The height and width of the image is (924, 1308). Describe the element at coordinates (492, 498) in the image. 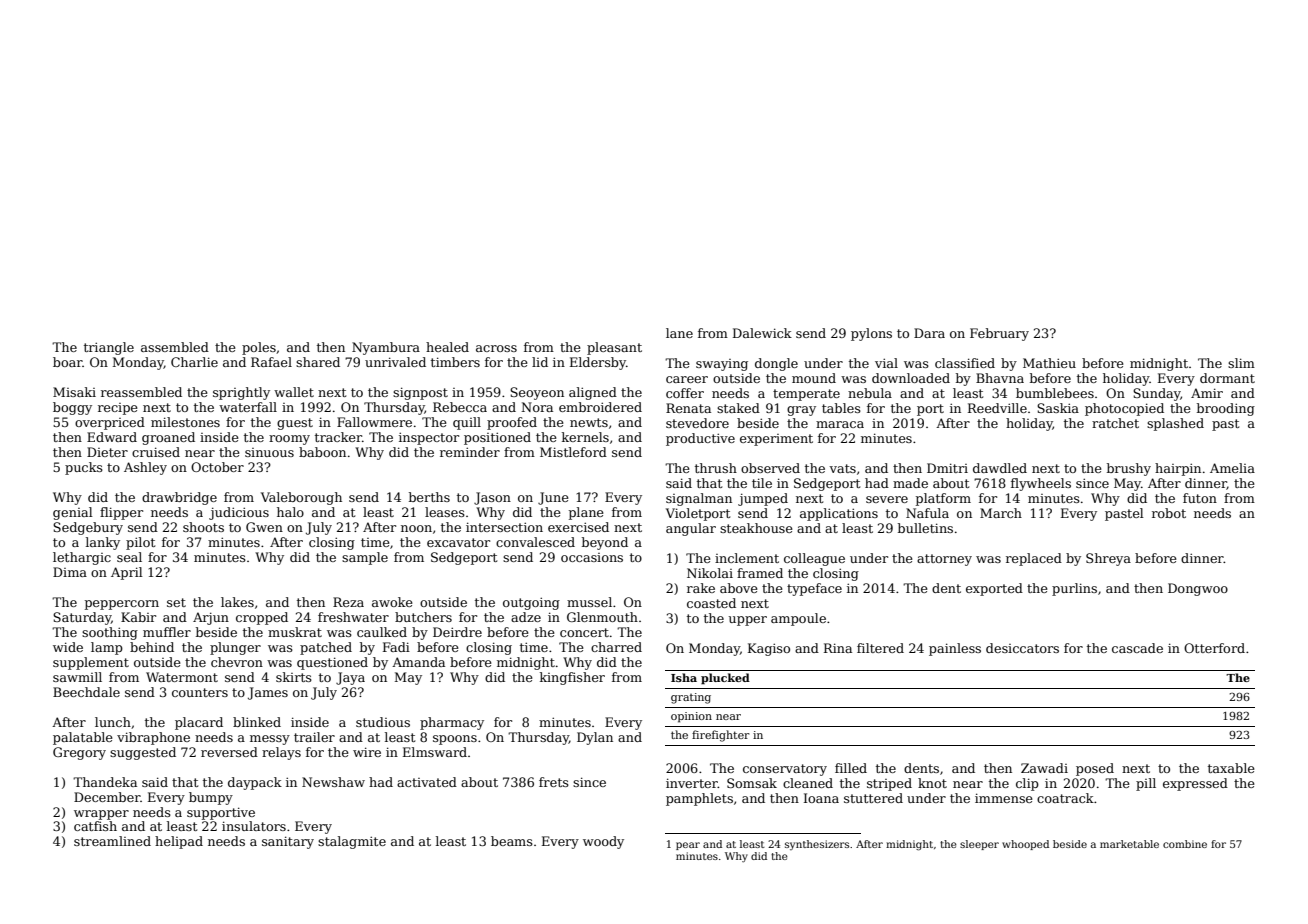

I see `Jason` at that location.
